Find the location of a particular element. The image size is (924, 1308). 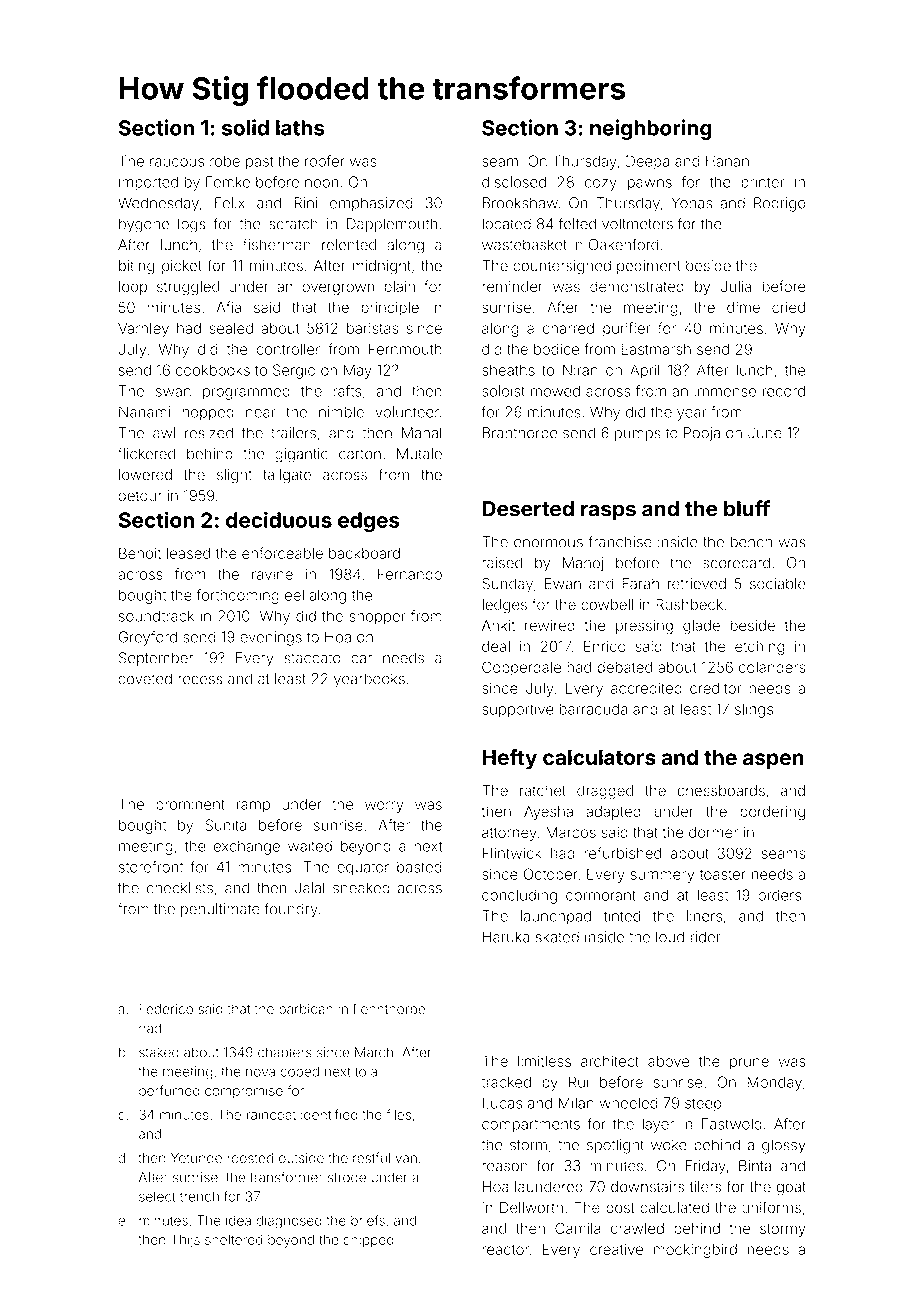

deciduous is located at coordinates (279, 519).
